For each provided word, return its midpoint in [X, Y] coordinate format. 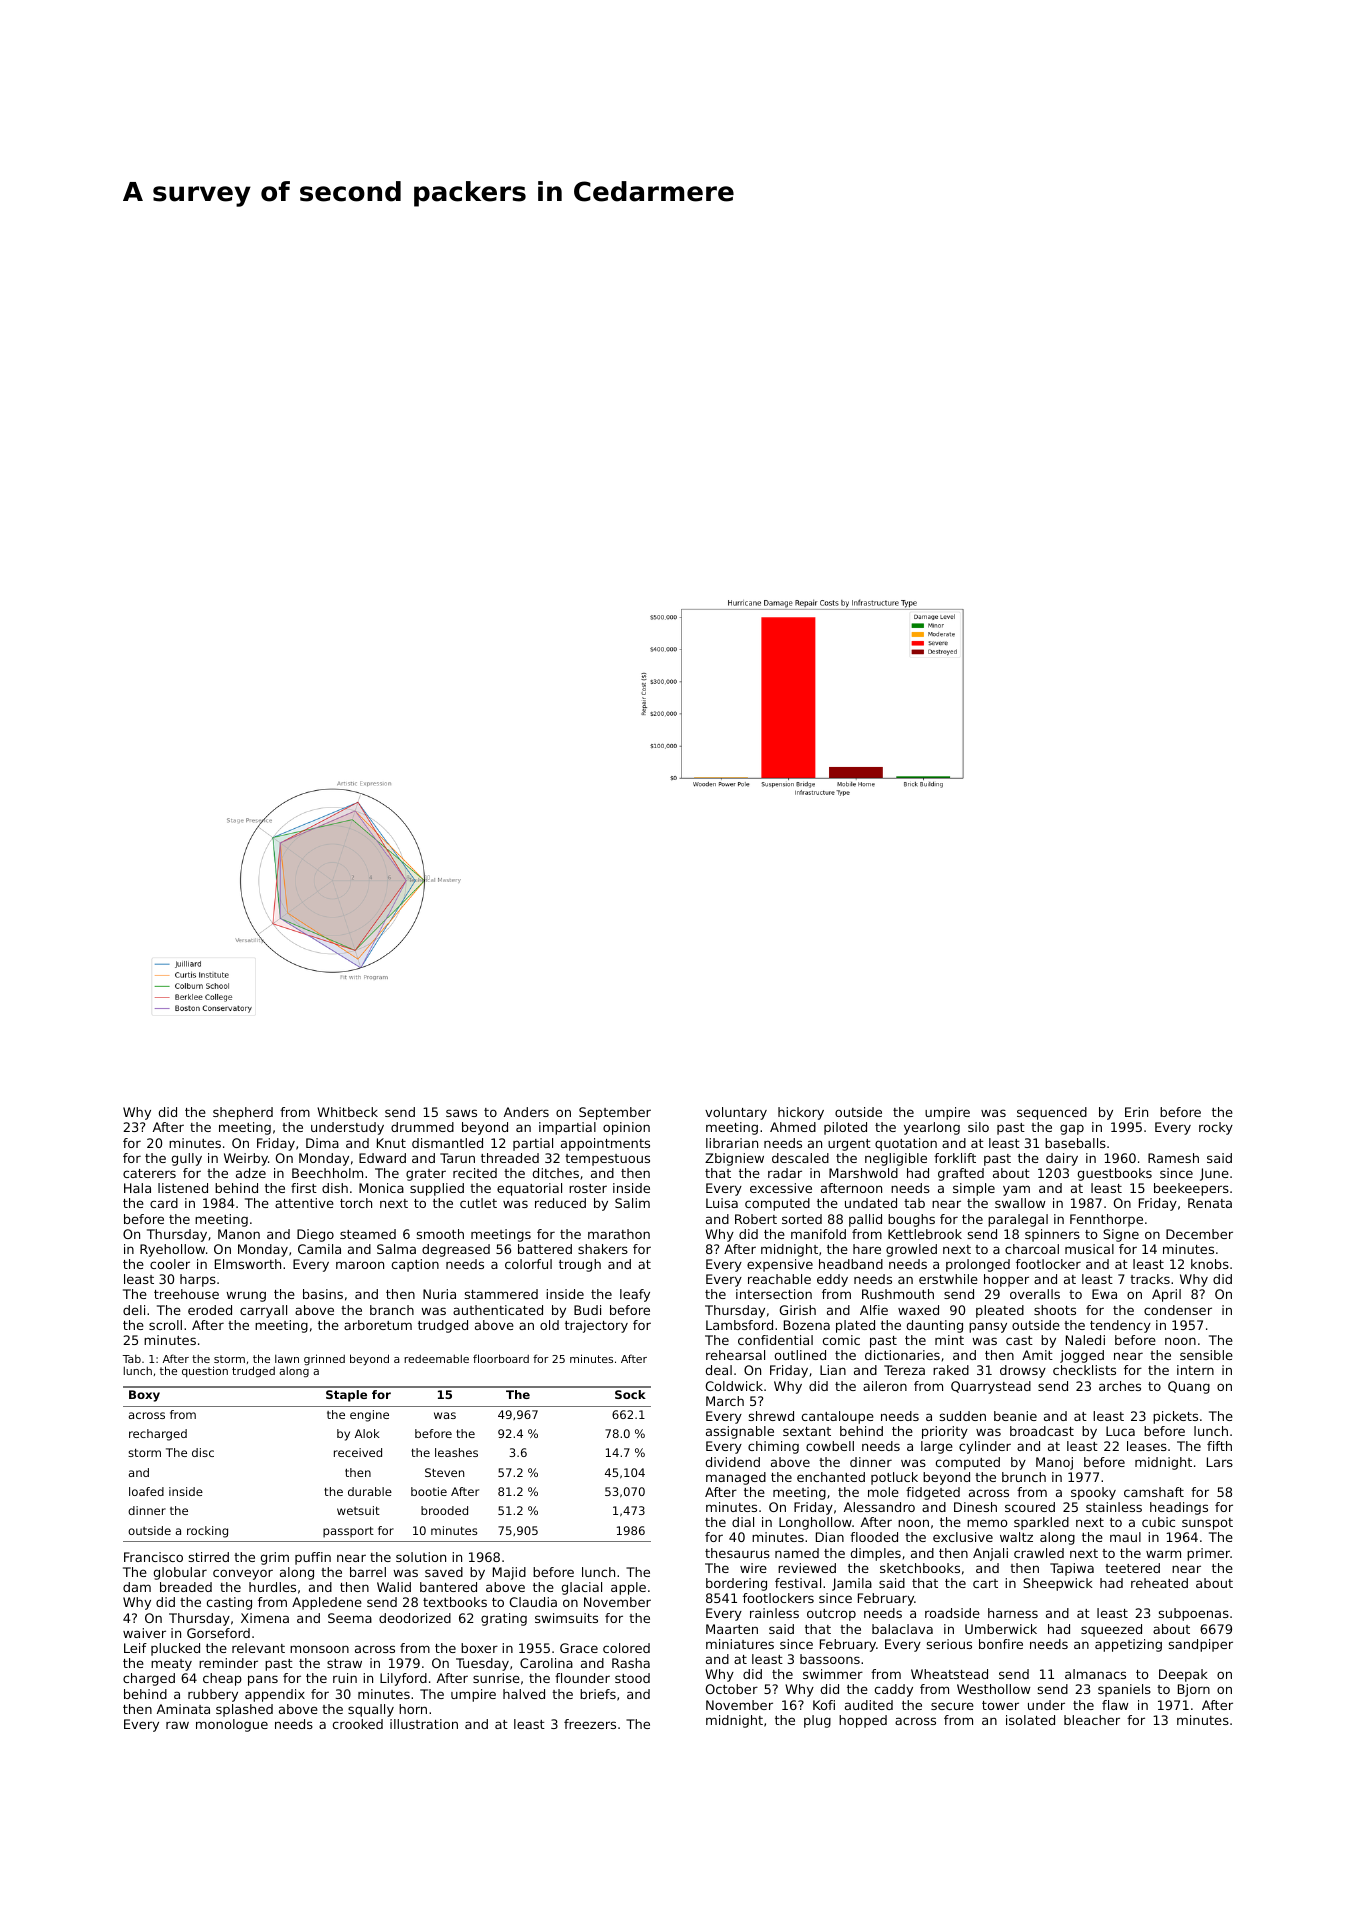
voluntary [736, 1113]
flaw [1115, 1705]
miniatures [740, 1644]
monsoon [319, 1649]
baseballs [1075, 1143]
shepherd [243, 1113]
